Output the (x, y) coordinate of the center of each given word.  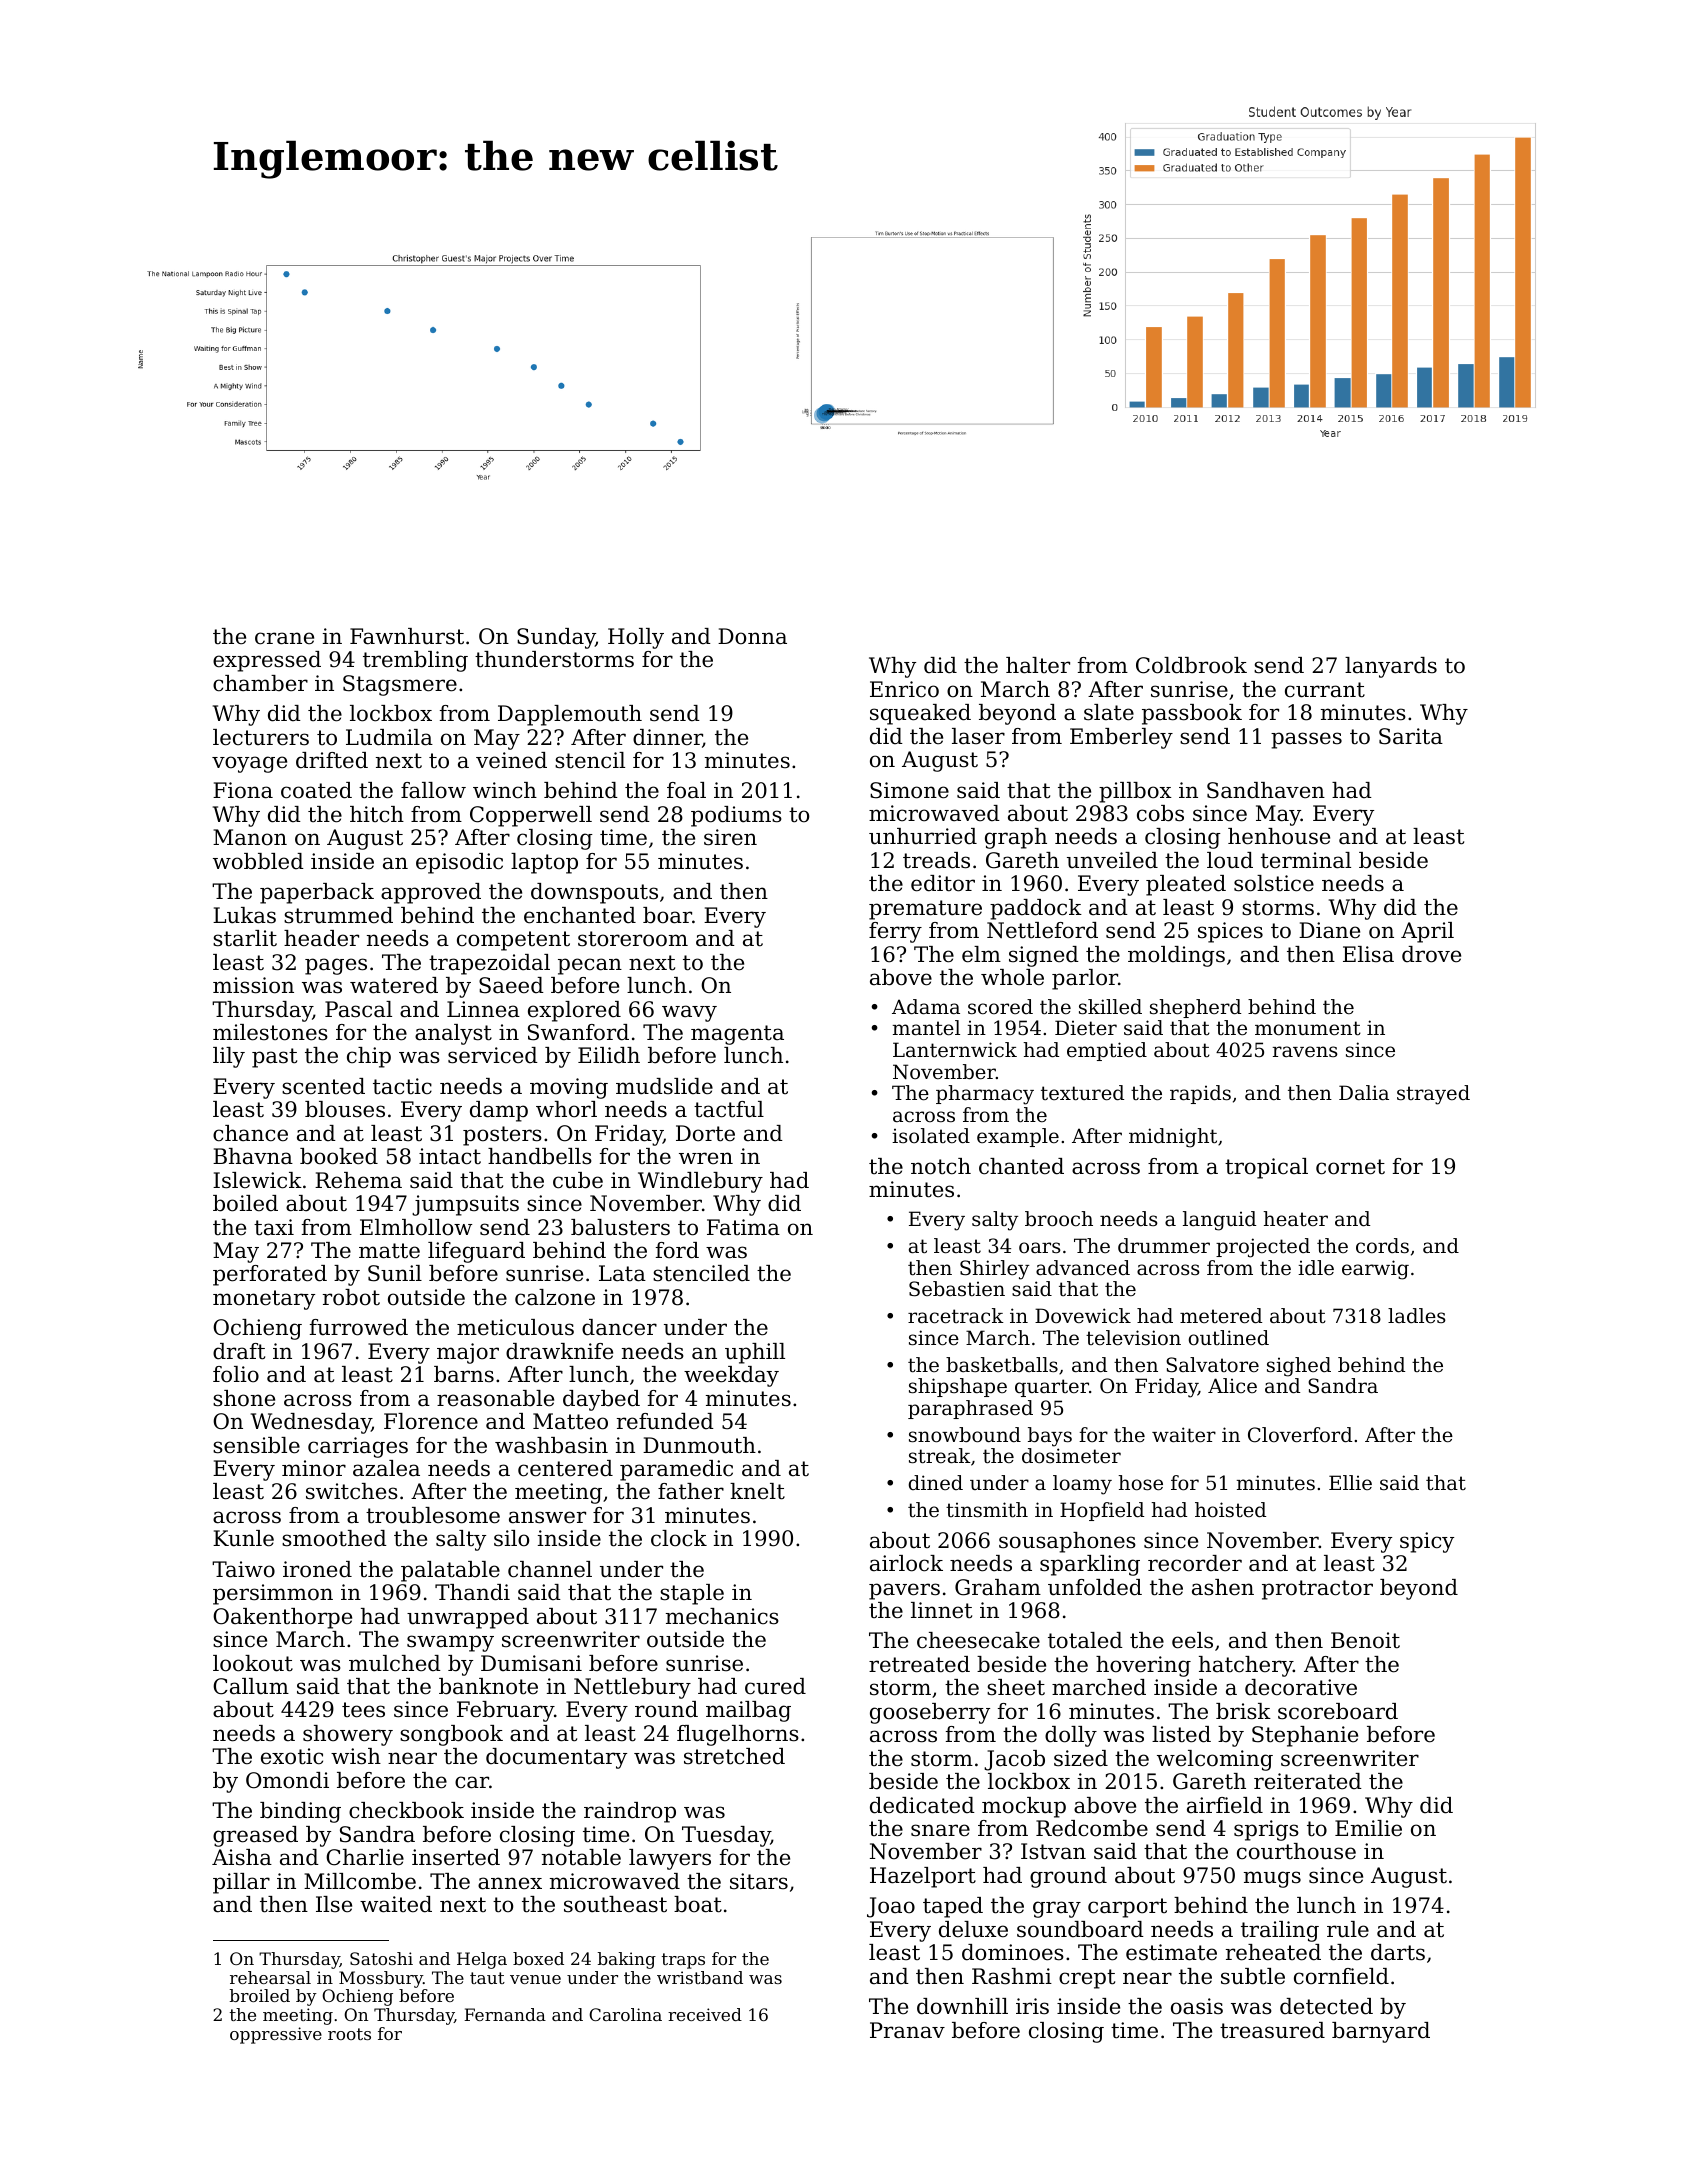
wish (356, 1756)
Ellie (1350, 1482)
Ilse (334, 1904)
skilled (1110, 1007)
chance (250, 1133)
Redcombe (1092, 1828)
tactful (729, 1109)
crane (284, 638)
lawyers (670, 1859)
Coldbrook (1191, 665)
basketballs (1002, 1365)
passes (1306, 740)
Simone (909, 790)
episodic (459, 863)
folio (236, 1374)
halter (1038, 665)
